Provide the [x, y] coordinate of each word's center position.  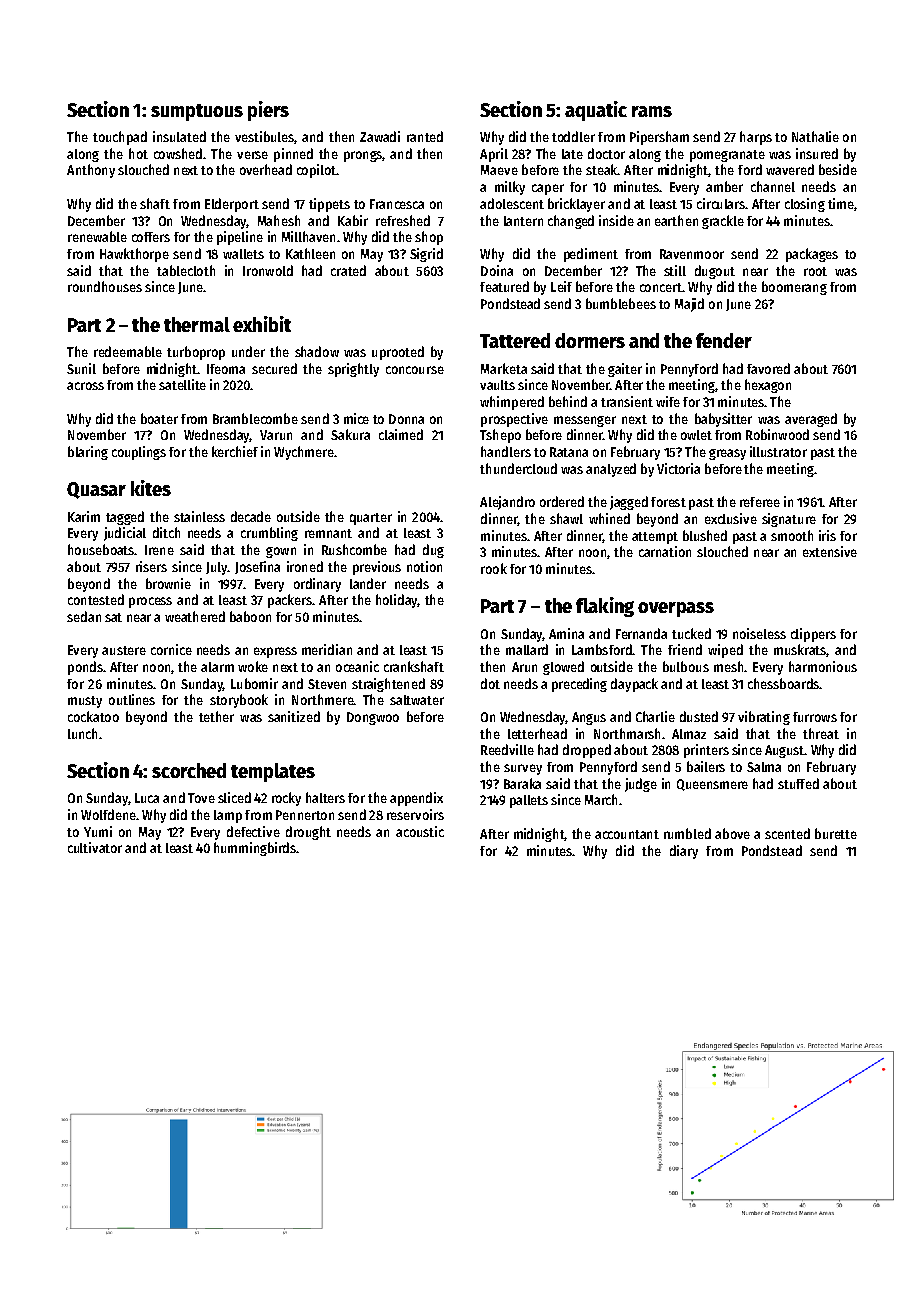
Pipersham [659, 138]
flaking [605, 607]
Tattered [515, 340]
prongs [363, 156]
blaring [88, 453]
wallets [243, 254]
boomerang [794, 288]
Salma [764, 767]
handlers [506, 451]
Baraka [522, 783]
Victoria [678, 468]
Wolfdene [108, 814]
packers [290, 601]
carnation [665, 551]
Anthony [91, 171]
